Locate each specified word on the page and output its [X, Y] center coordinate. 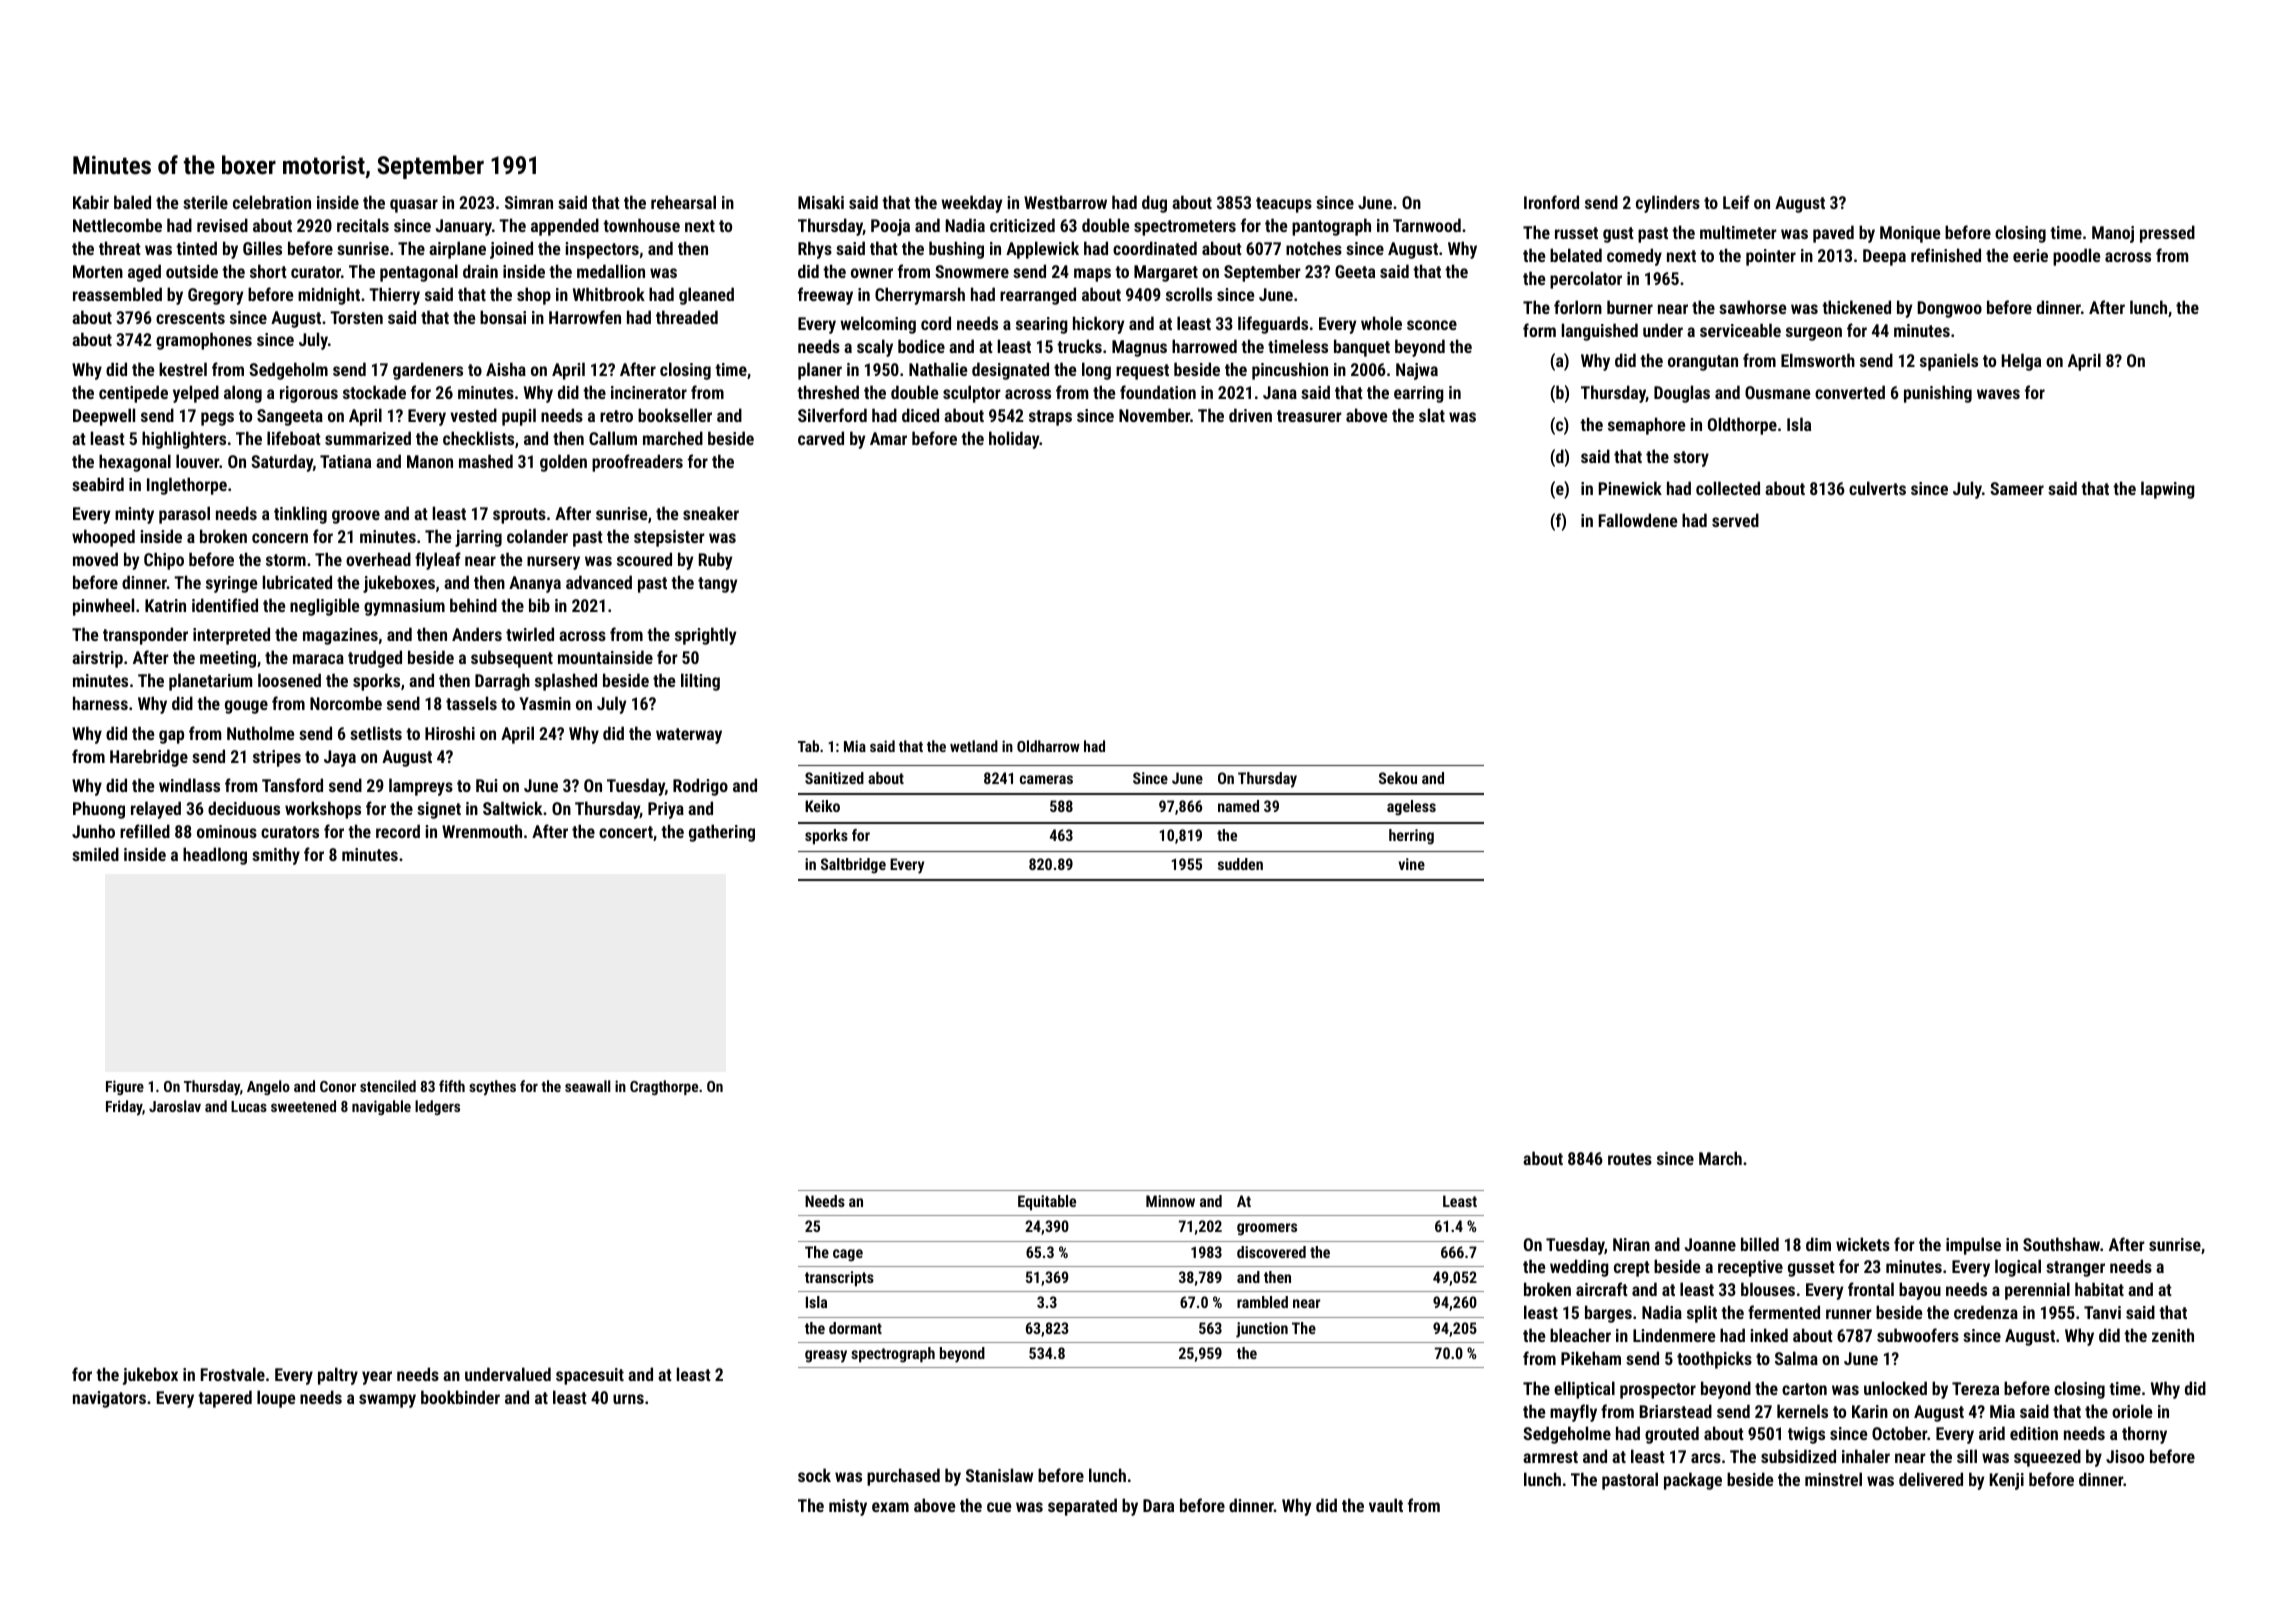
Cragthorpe [664, 1087]
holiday [1014, 440]
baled [132, 202]
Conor [338, 1086]
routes [1630, 1159]
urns [628, 1399]
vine [1411, 864]
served [1735, 520]
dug [1154, 204]
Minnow [1170, 1201]
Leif [1736, 202]
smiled [95, 854]
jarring [478, 538]
